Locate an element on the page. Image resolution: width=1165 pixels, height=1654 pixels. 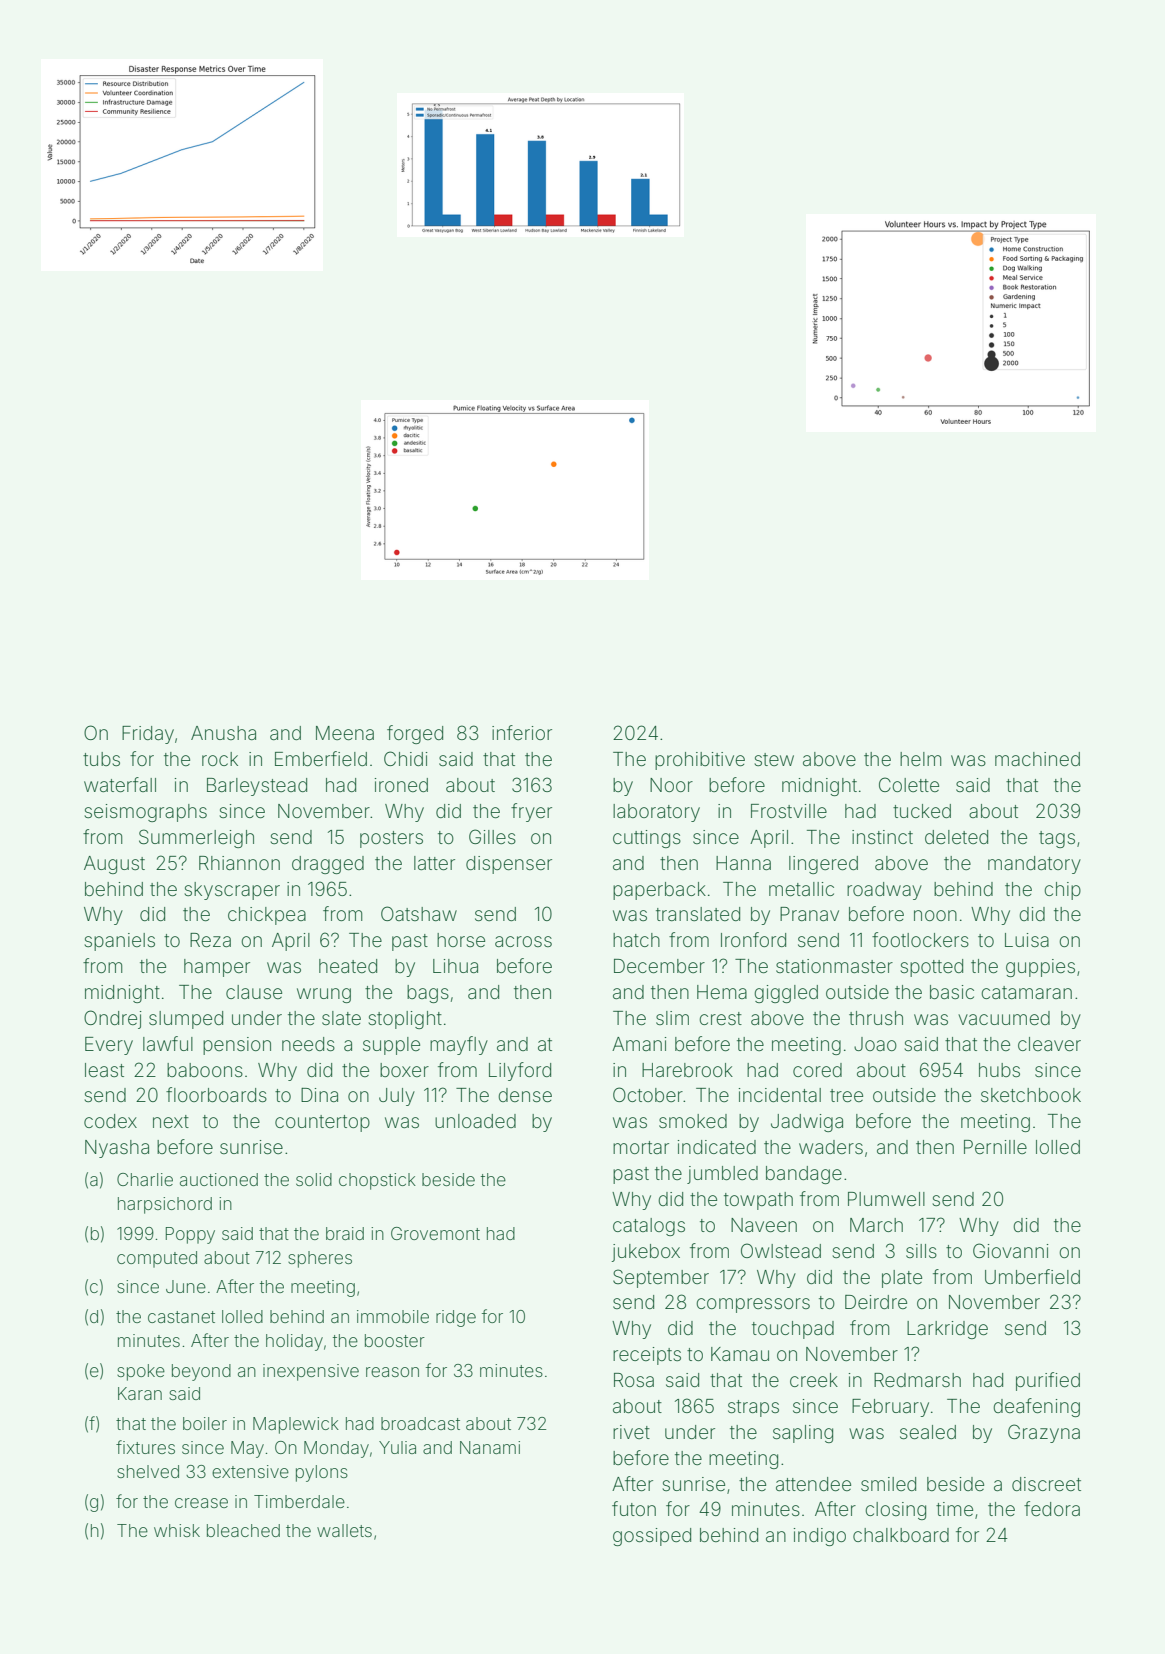
computed is located at coordinates (157, 1259).
